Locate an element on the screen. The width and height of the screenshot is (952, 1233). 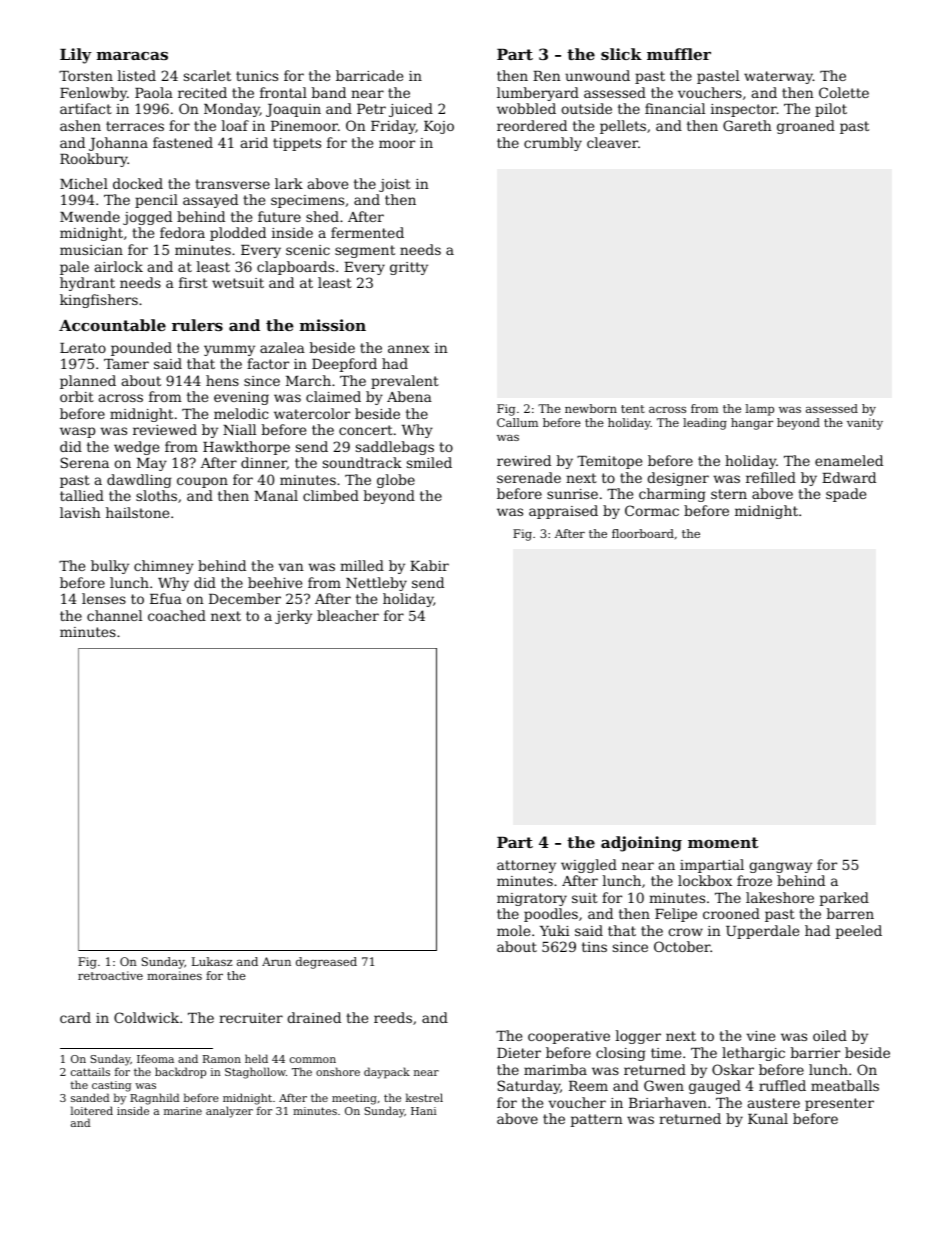
stern is located at coordinates (729, 494).
